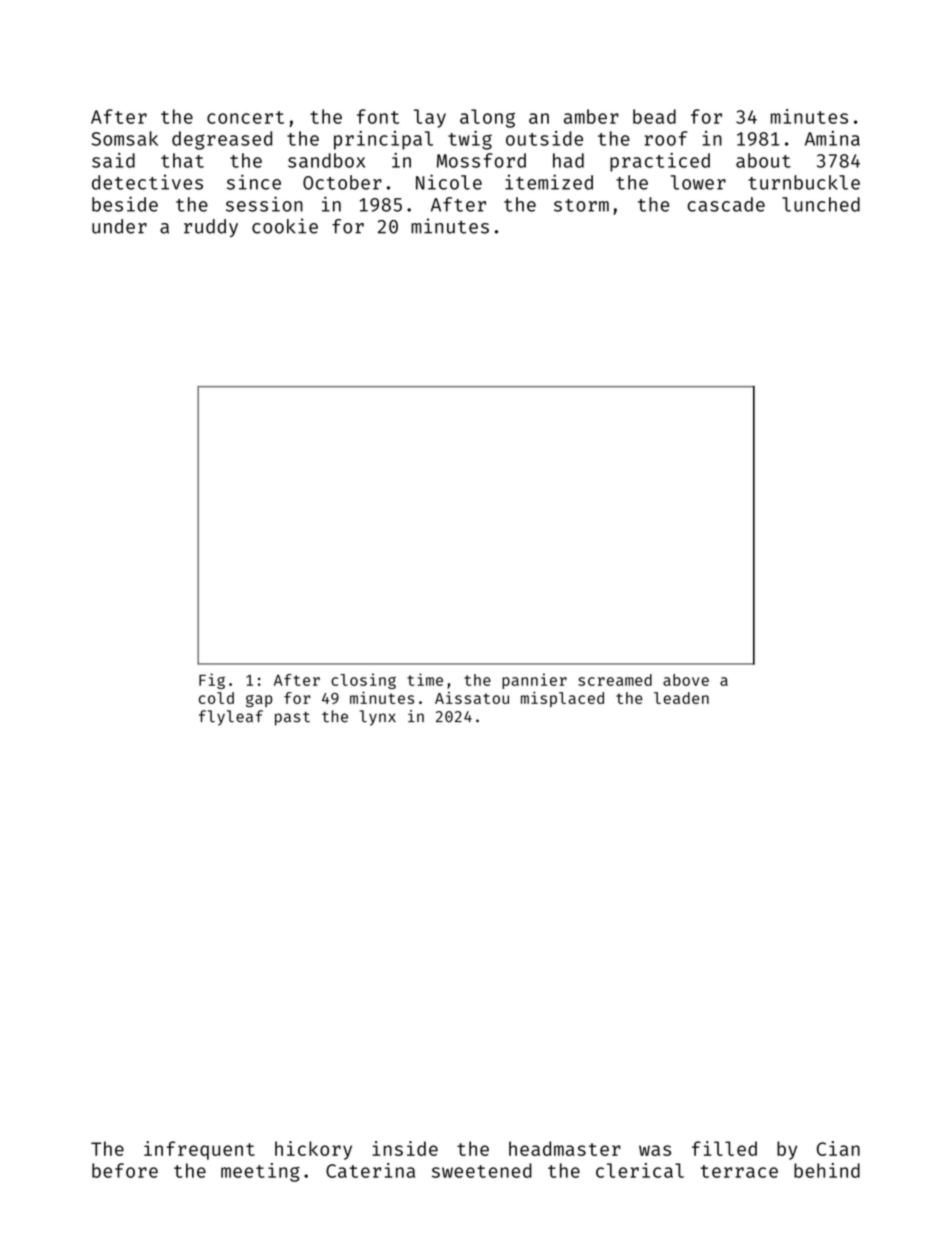  Describe the element at coordinates (615, 680) in the document. I see `screamed` at that location.
